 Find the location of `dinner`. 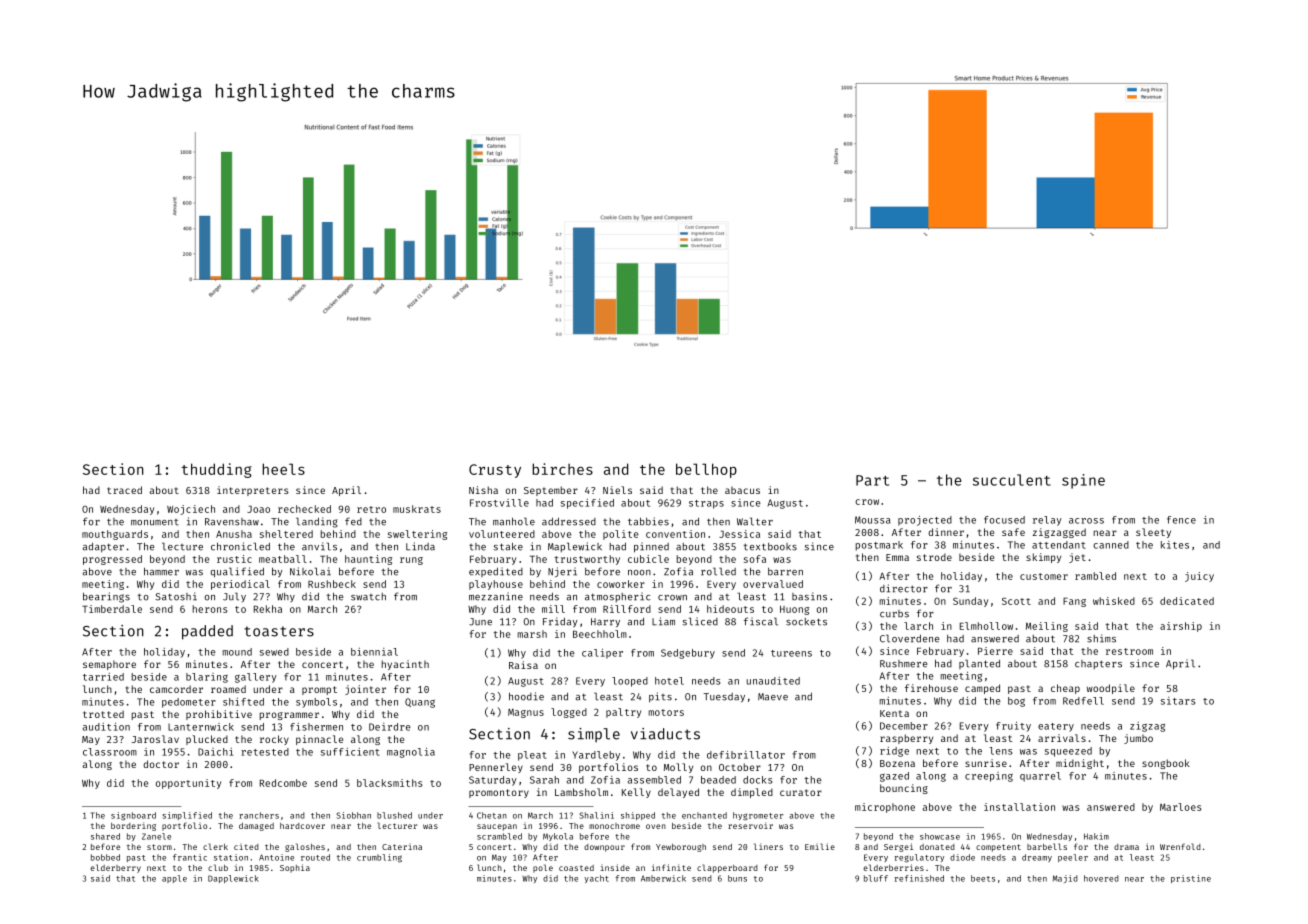

dinner is located at coordinates (946, 532).
